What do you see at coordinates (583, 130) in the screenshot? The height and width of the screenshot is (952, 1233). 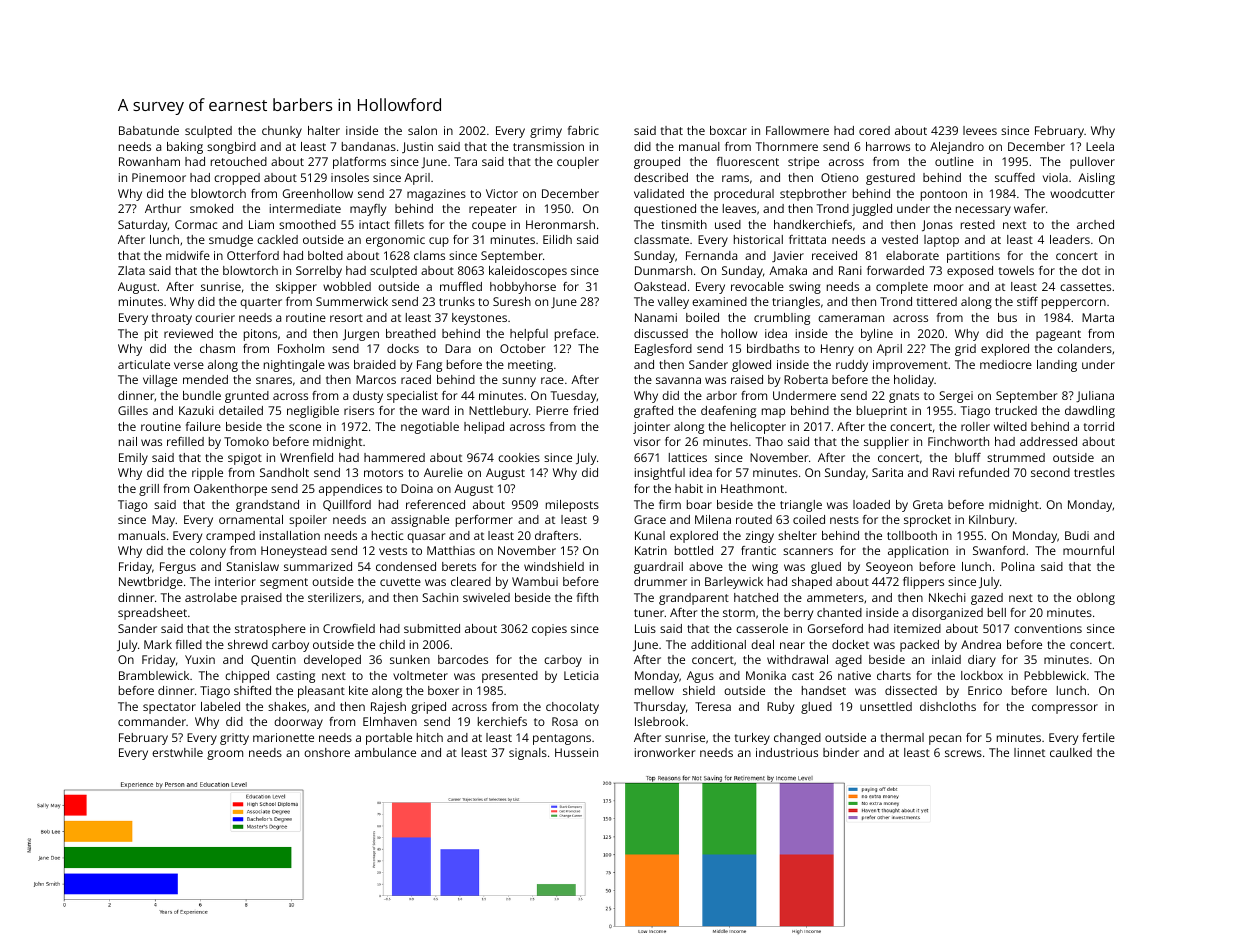 I see `fabric` at bounding box center [583, 130].
